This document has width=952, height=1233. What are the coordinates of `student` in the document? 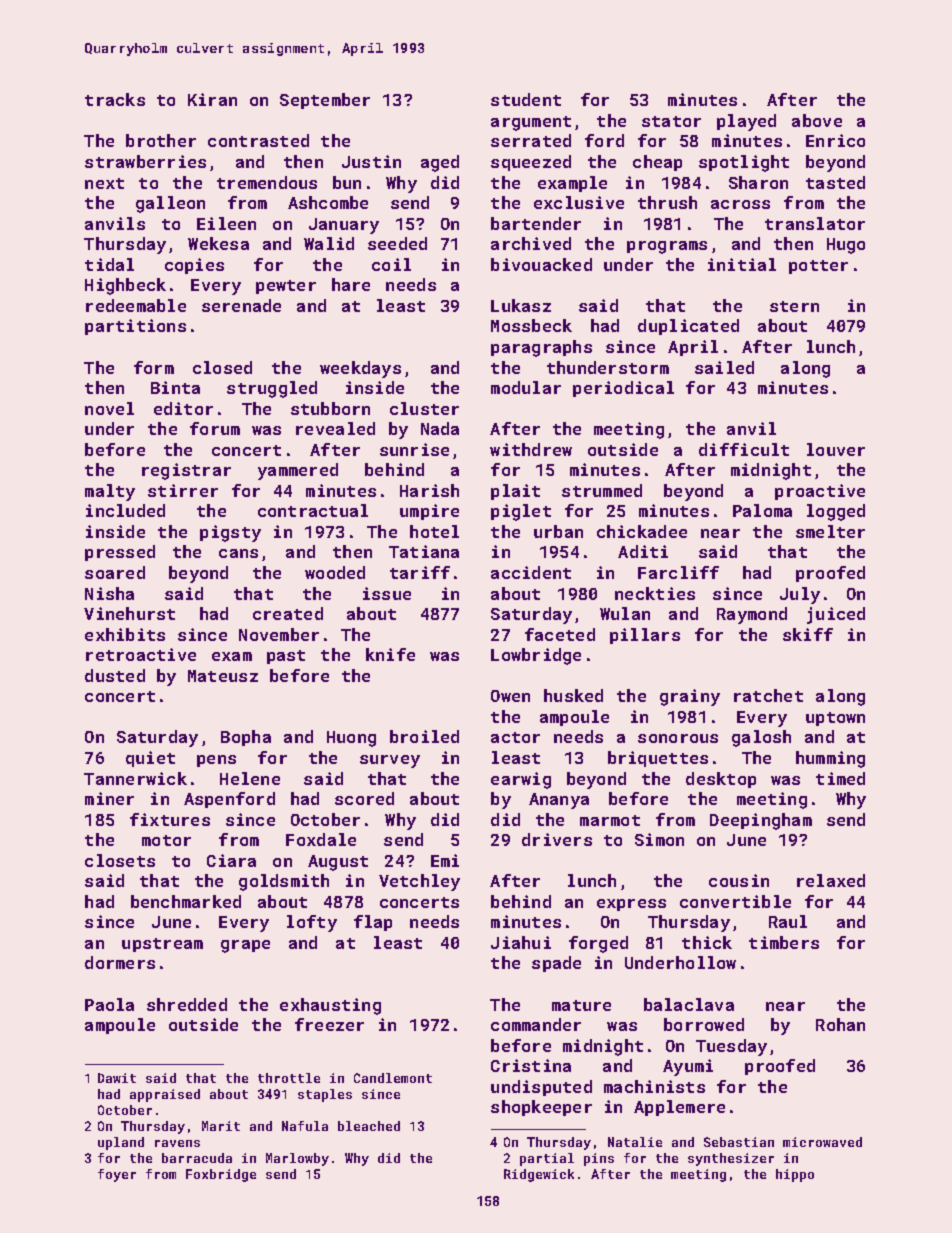 It's located at (526, 99).
